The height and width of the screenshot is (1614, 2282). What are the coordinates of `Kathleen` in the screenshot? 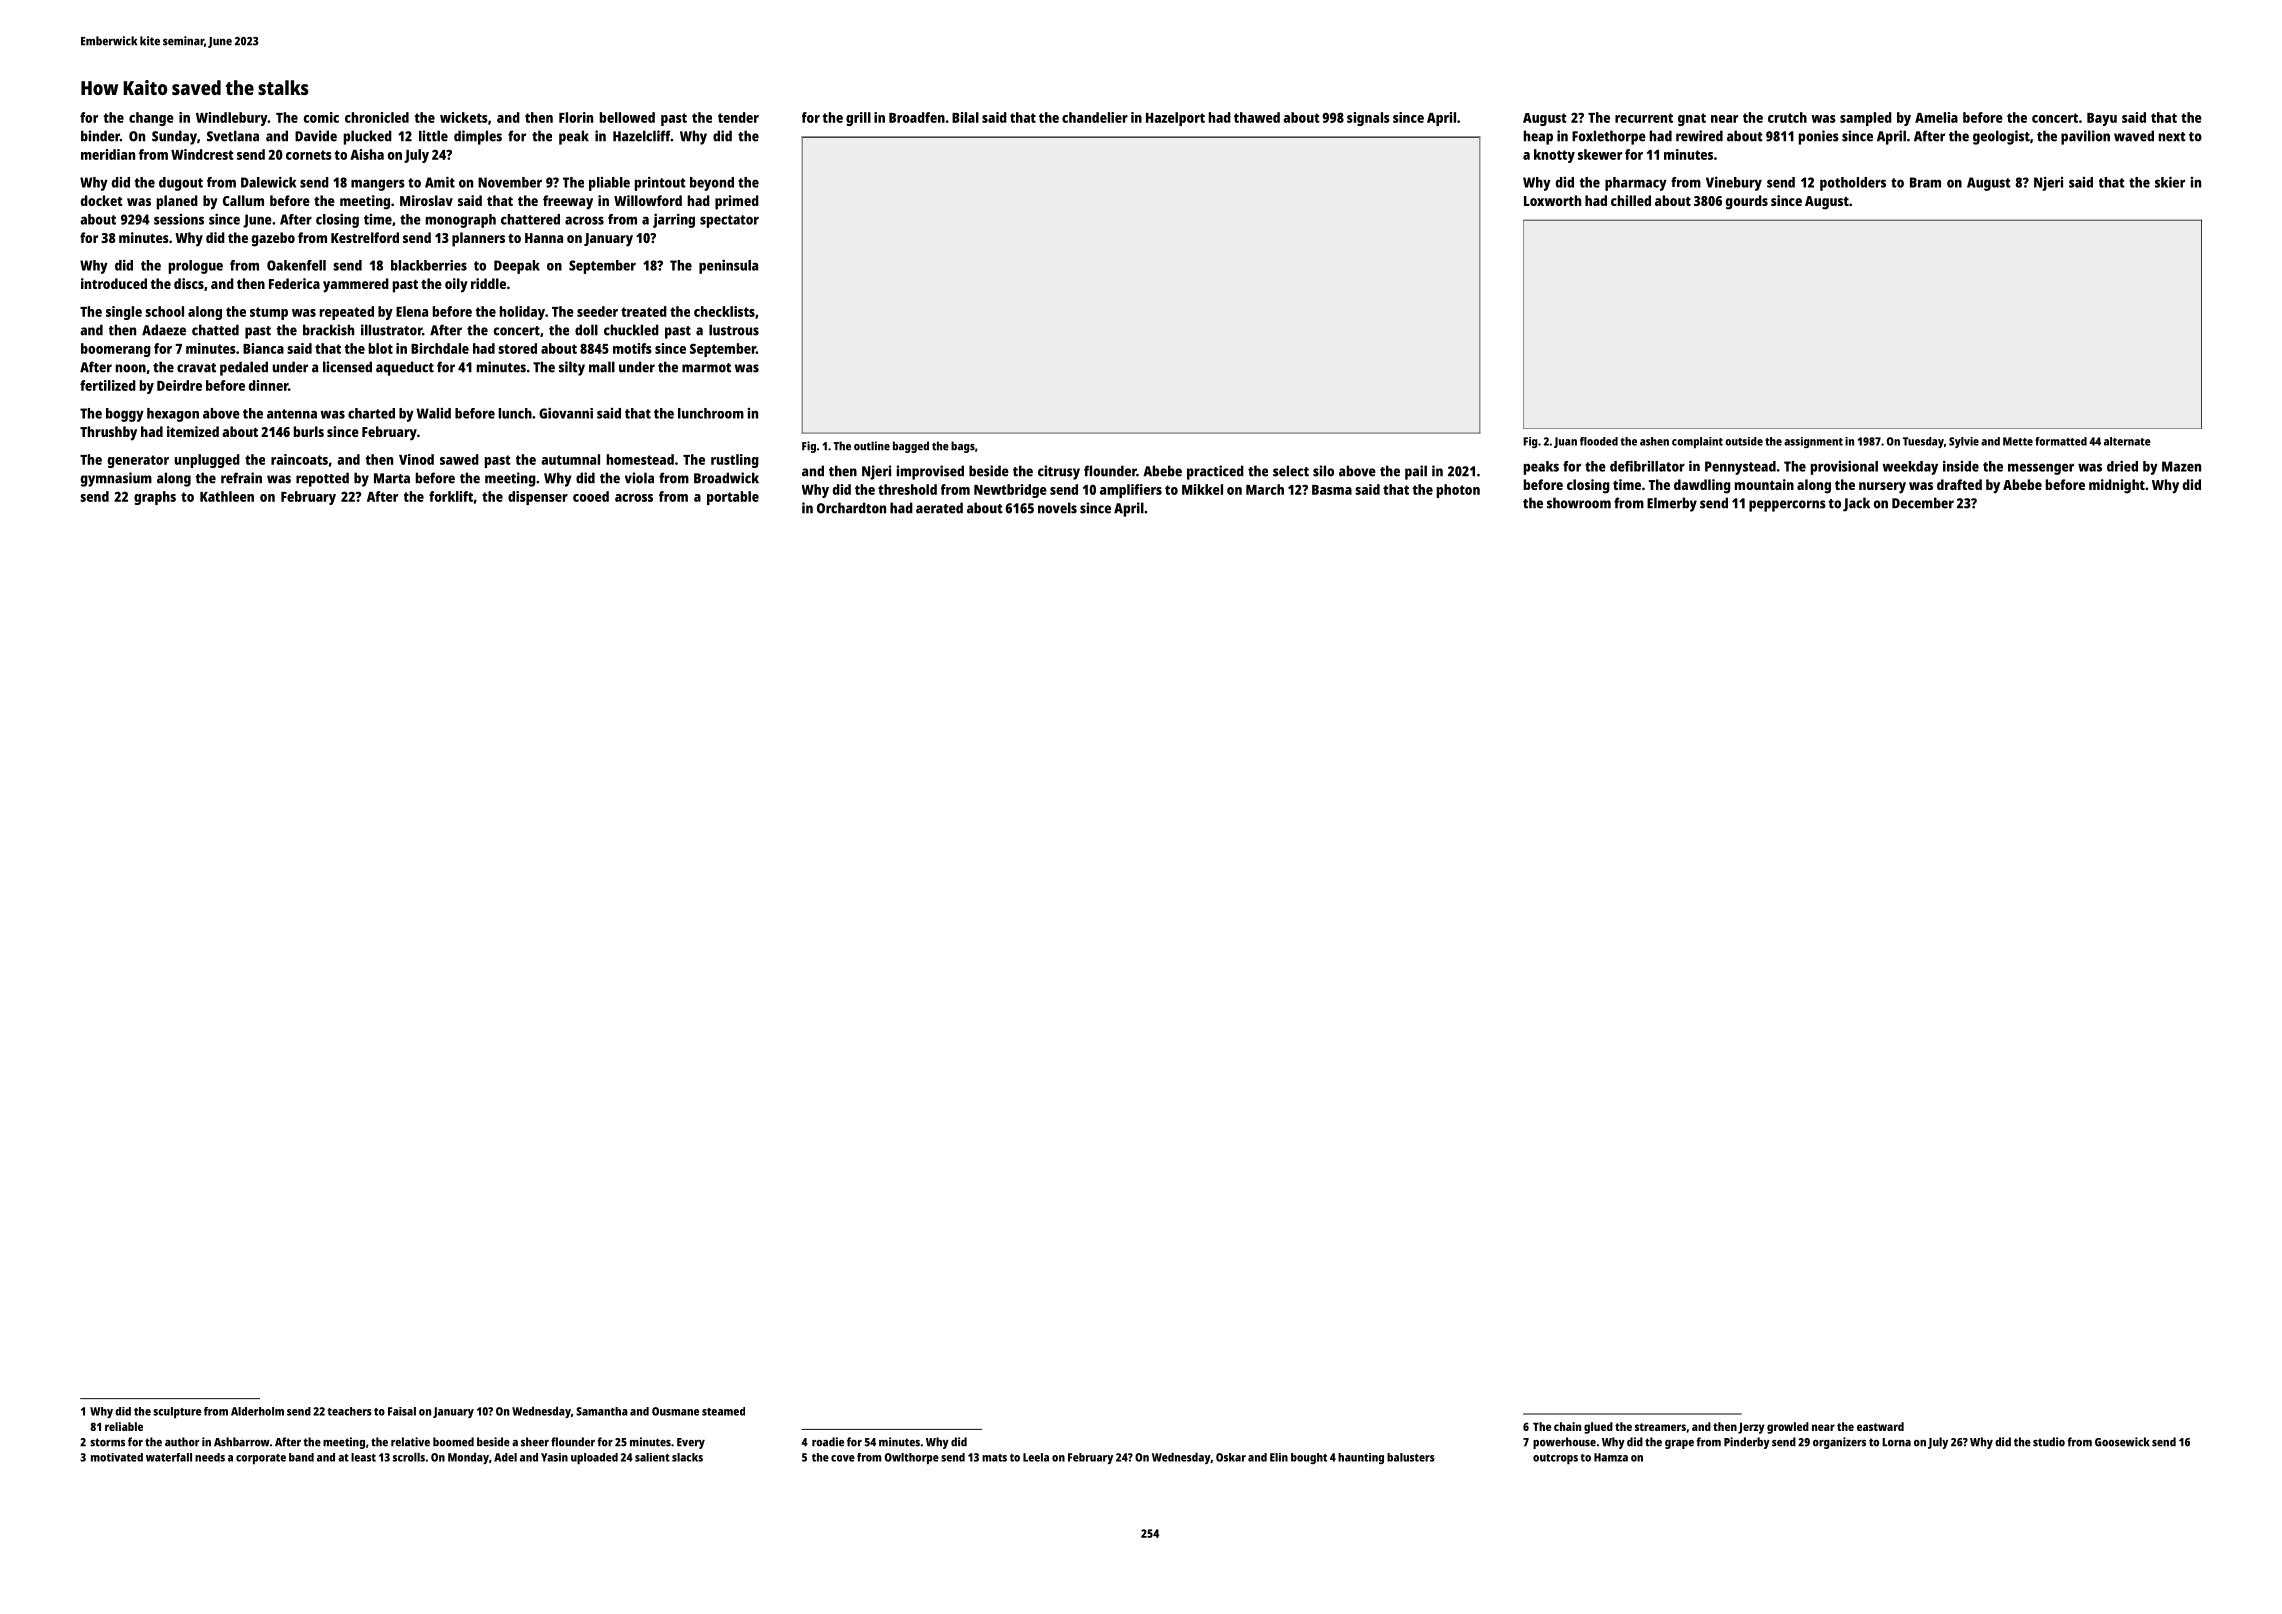 It's located at (227, 496).
